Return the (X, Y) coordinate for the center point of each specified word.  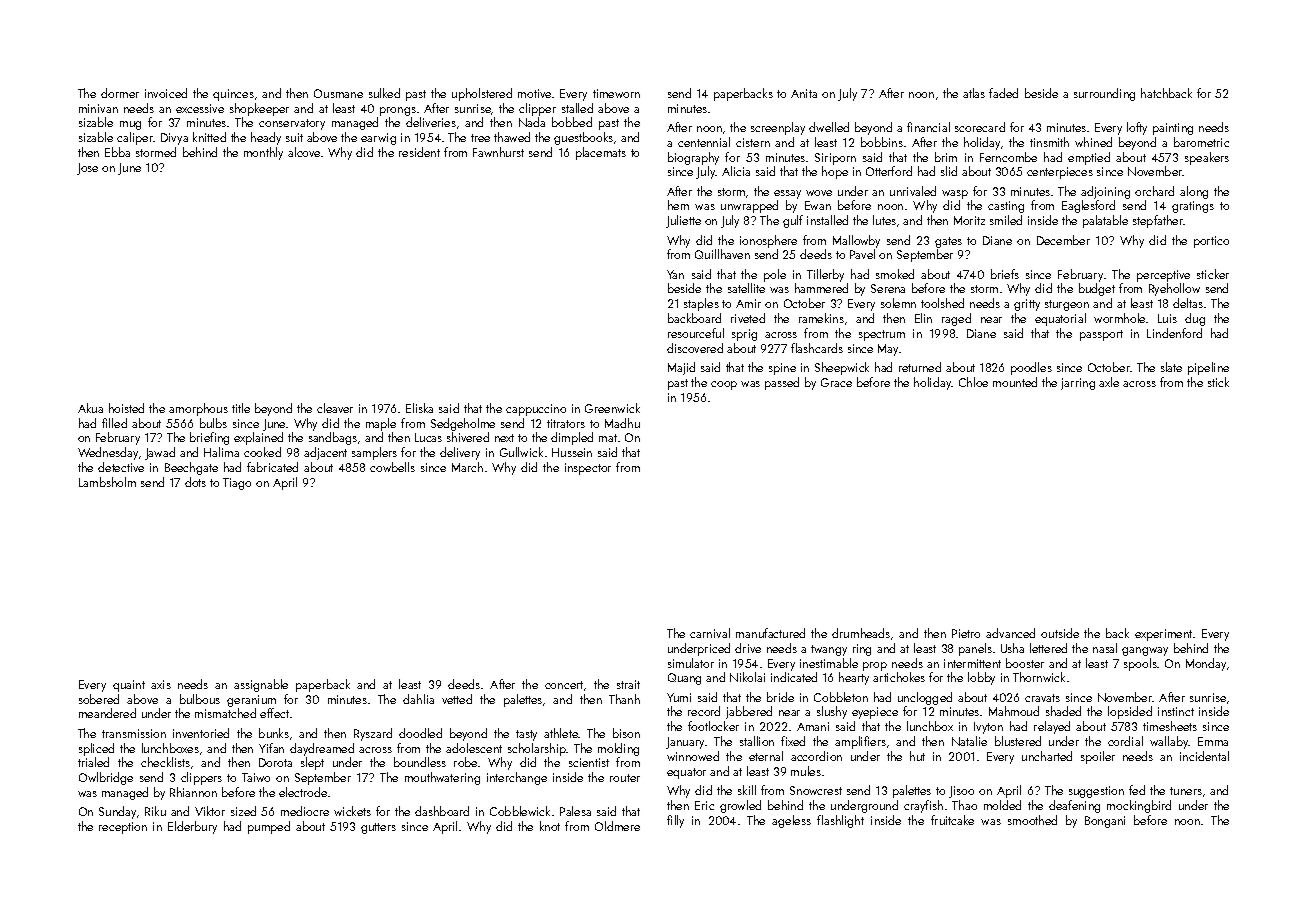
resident (419, 152)
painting (1173, 129)
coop (724, 385)
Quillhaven (722, 254)
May (888, 350)
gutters (378, 828)
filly (675, 821)
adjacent (325, 453)
